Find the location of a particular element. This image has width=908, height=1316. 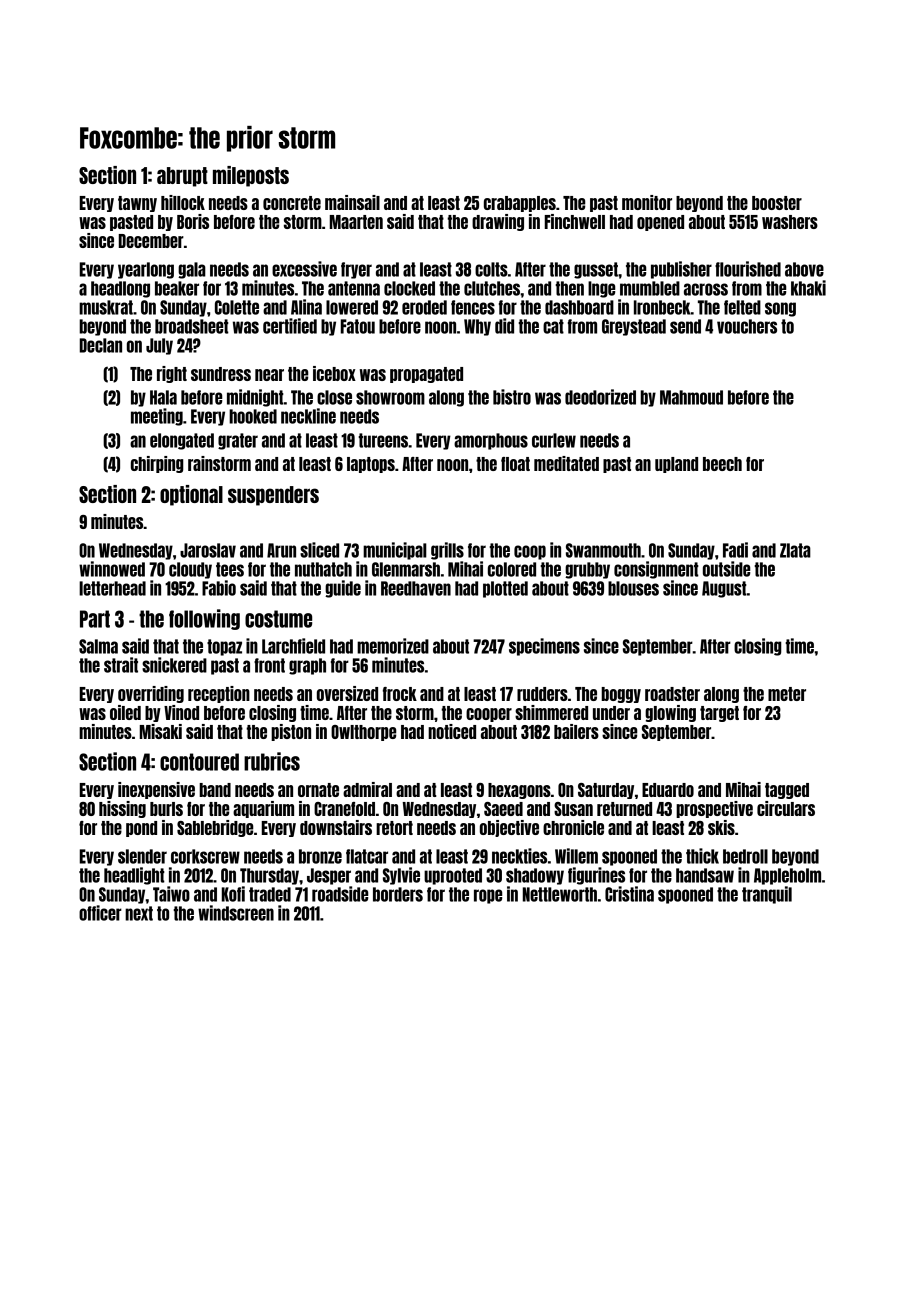

booster is located at coordinates (777, 203).
